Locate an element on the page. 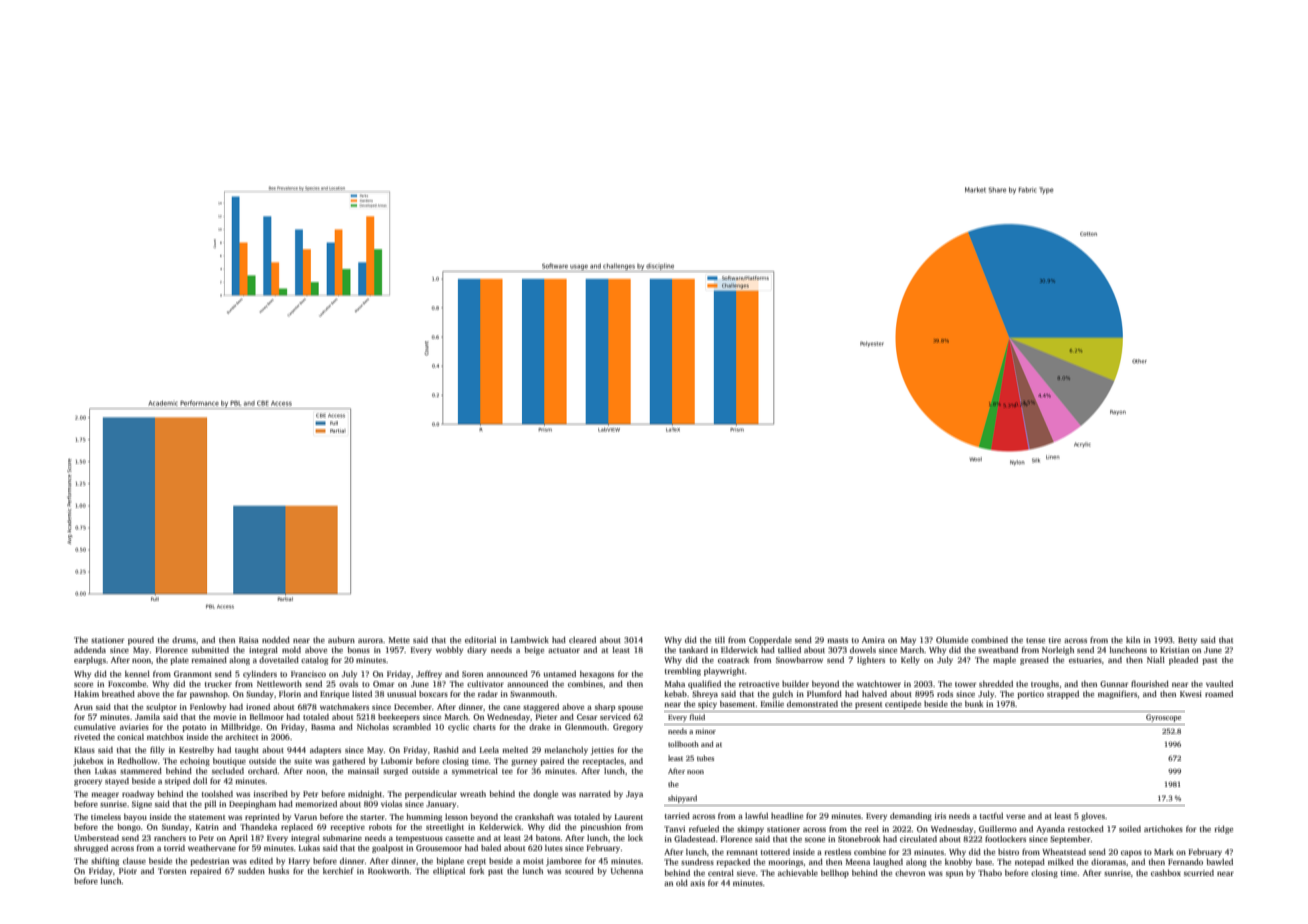 This image has height=924, width=1308. Rookworth is located at coordinates (388, 871).
